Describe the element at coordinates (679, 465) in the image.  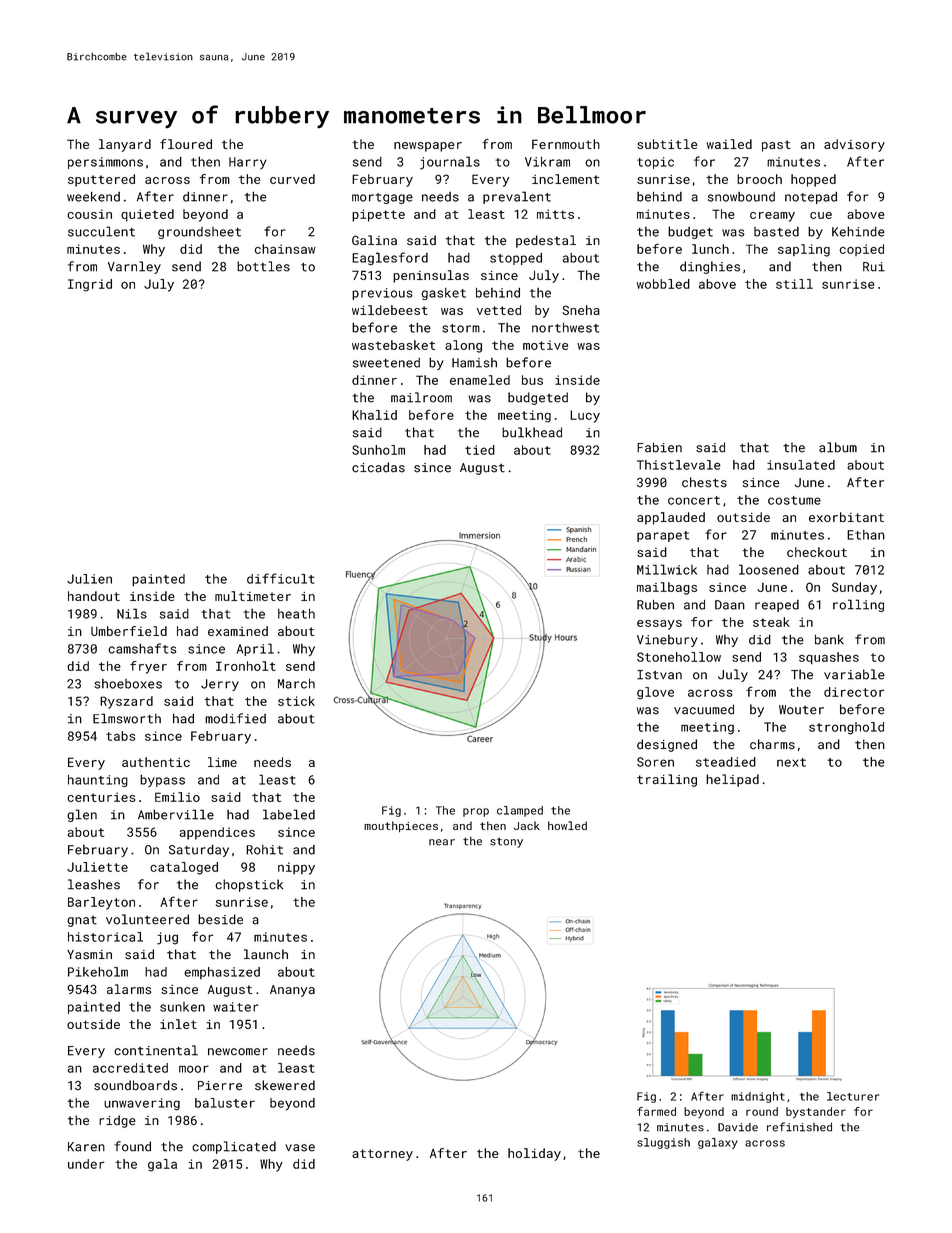
I see `Thistlevale` at that location.
